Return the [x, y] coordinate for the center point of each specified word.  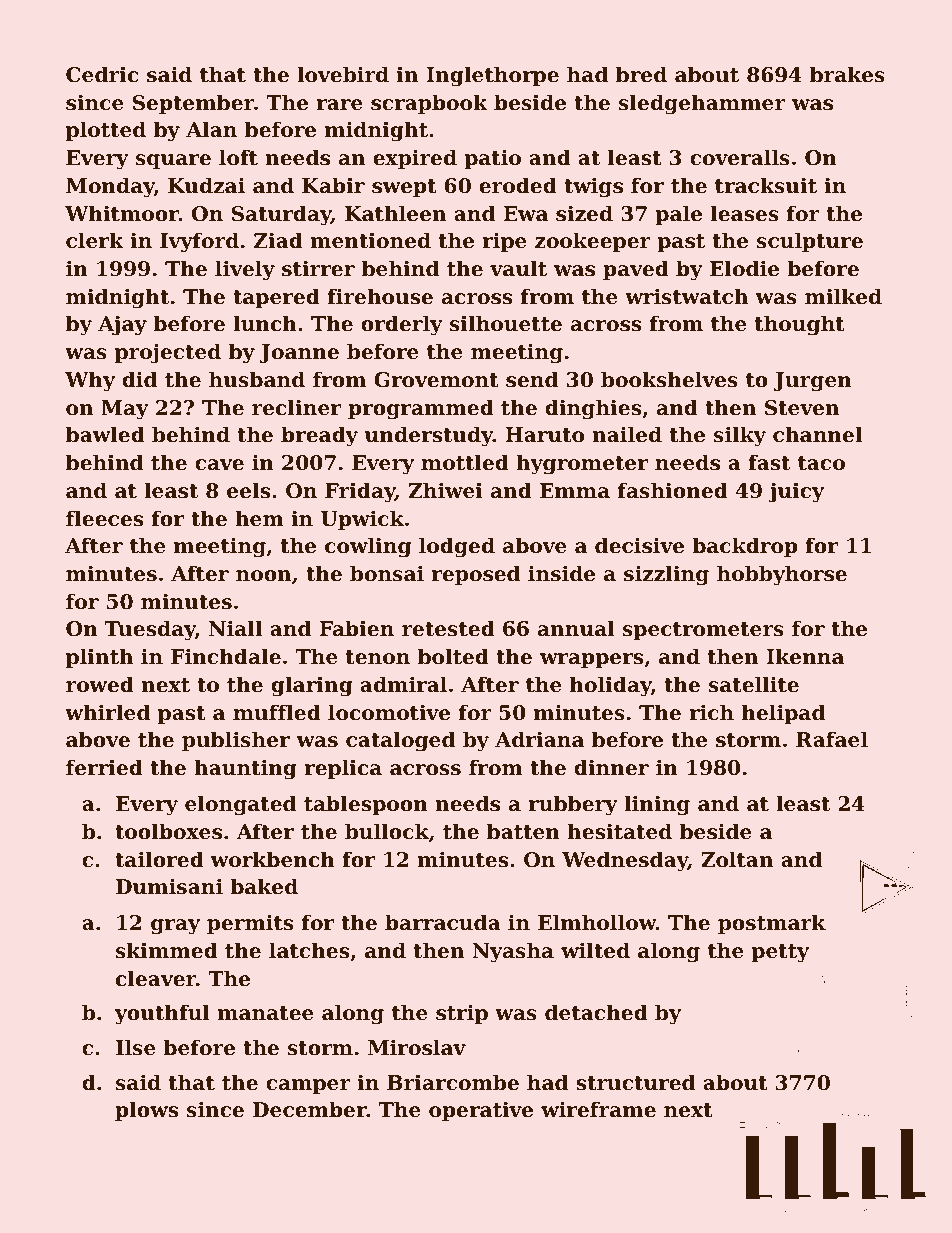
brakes [847, 74]
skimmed [167, 950]
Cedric [102, 74]
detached [596, 1012]
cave [219, 465]
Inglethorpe [492, 76]
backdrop [745, 547]
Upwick [362, 520]
